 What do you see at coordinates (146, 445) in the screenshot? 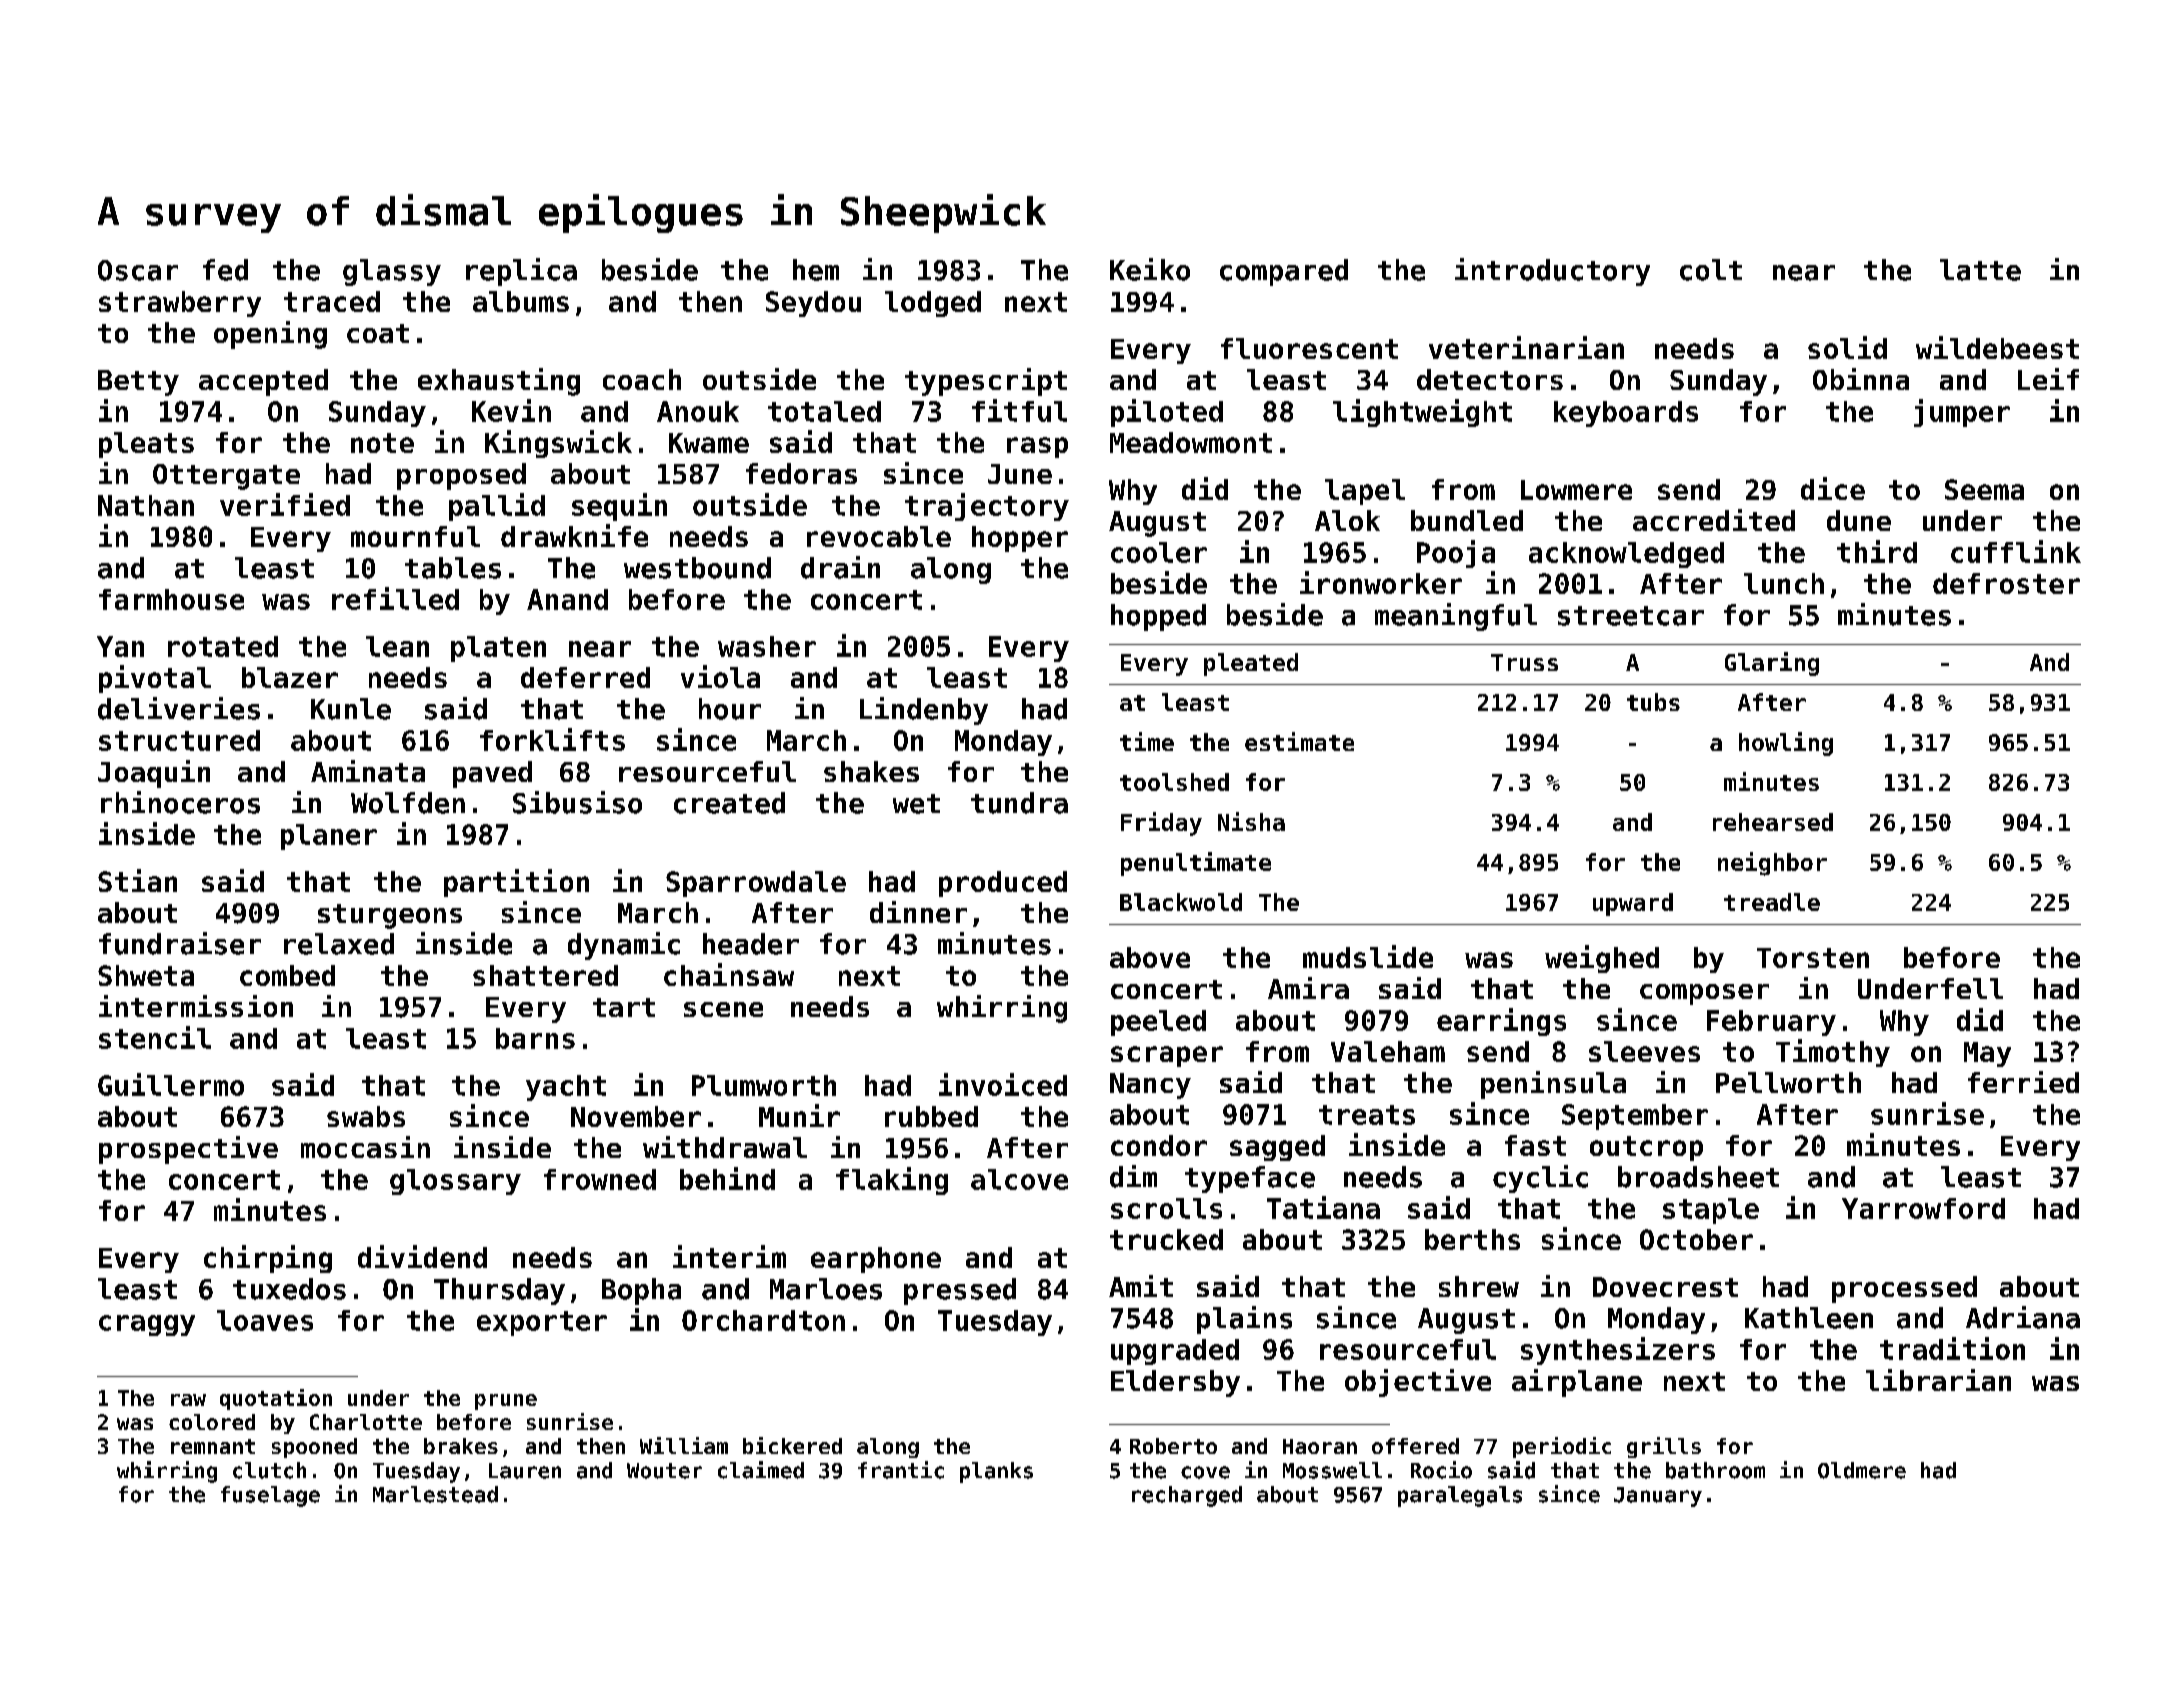
I see `pleats` at bounding box center [146, 445].
